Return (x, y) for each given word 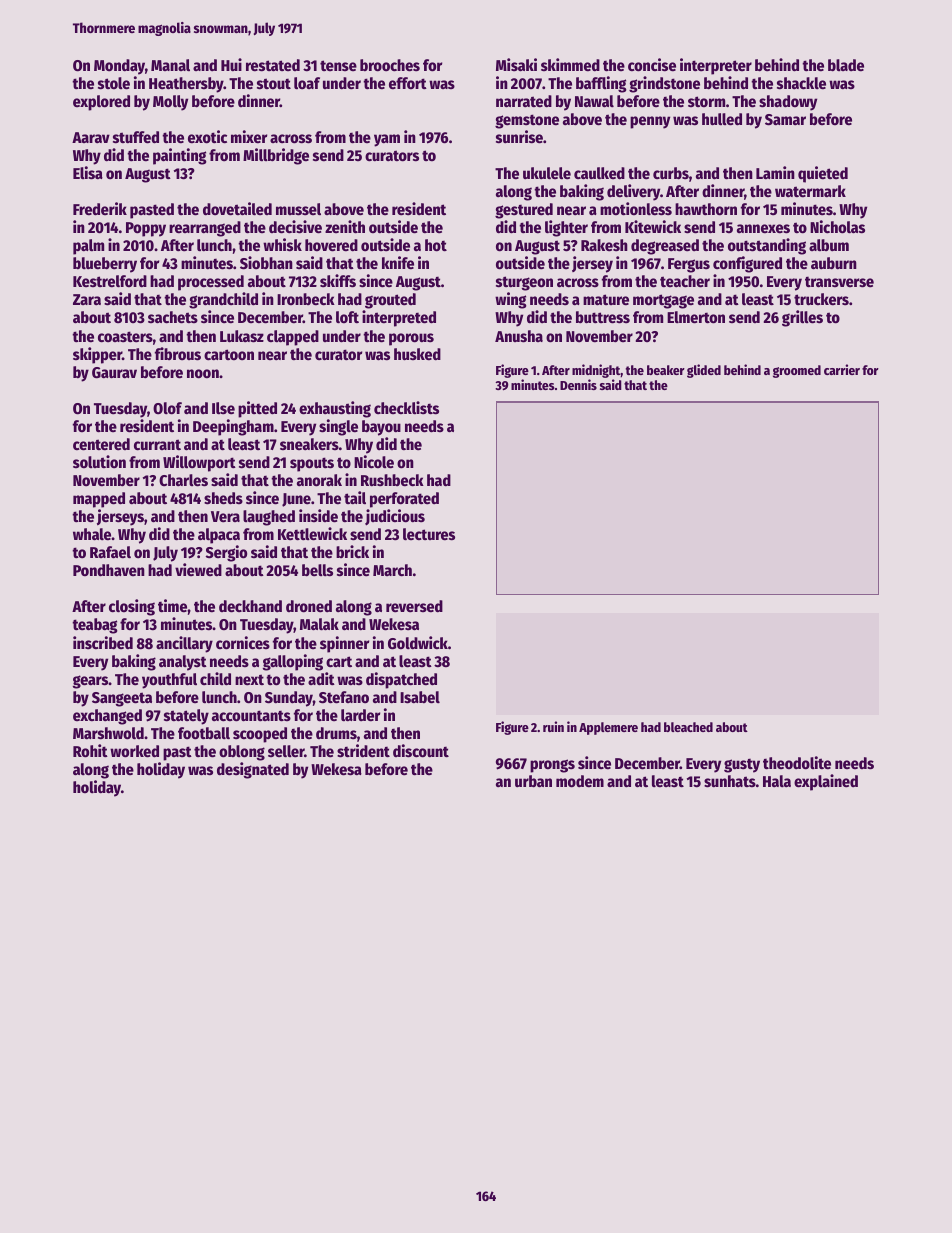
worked (134, 751)
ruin (553, 726)
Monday (119, 67)
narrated (524, 101)
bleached (688, 727)
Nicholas (837, 227)
